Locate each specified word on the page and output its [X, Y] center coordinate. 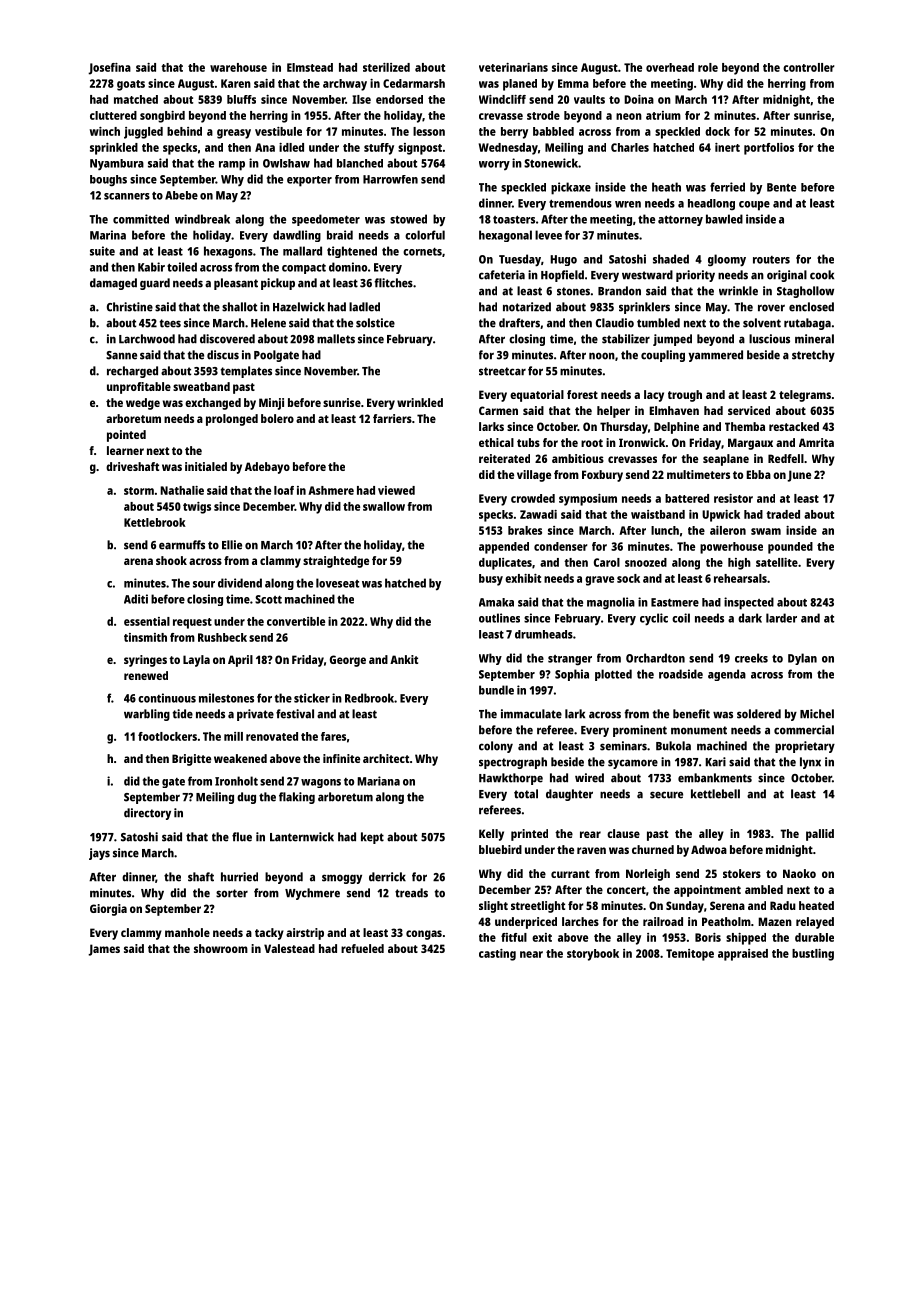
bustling [813, 955]
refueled [362, 948]
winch [105, 131]
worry [494, 165]
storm [139, 491]
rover [771, 308]
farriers [392, 418]
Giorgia [108, 910]
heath [666, 187]
